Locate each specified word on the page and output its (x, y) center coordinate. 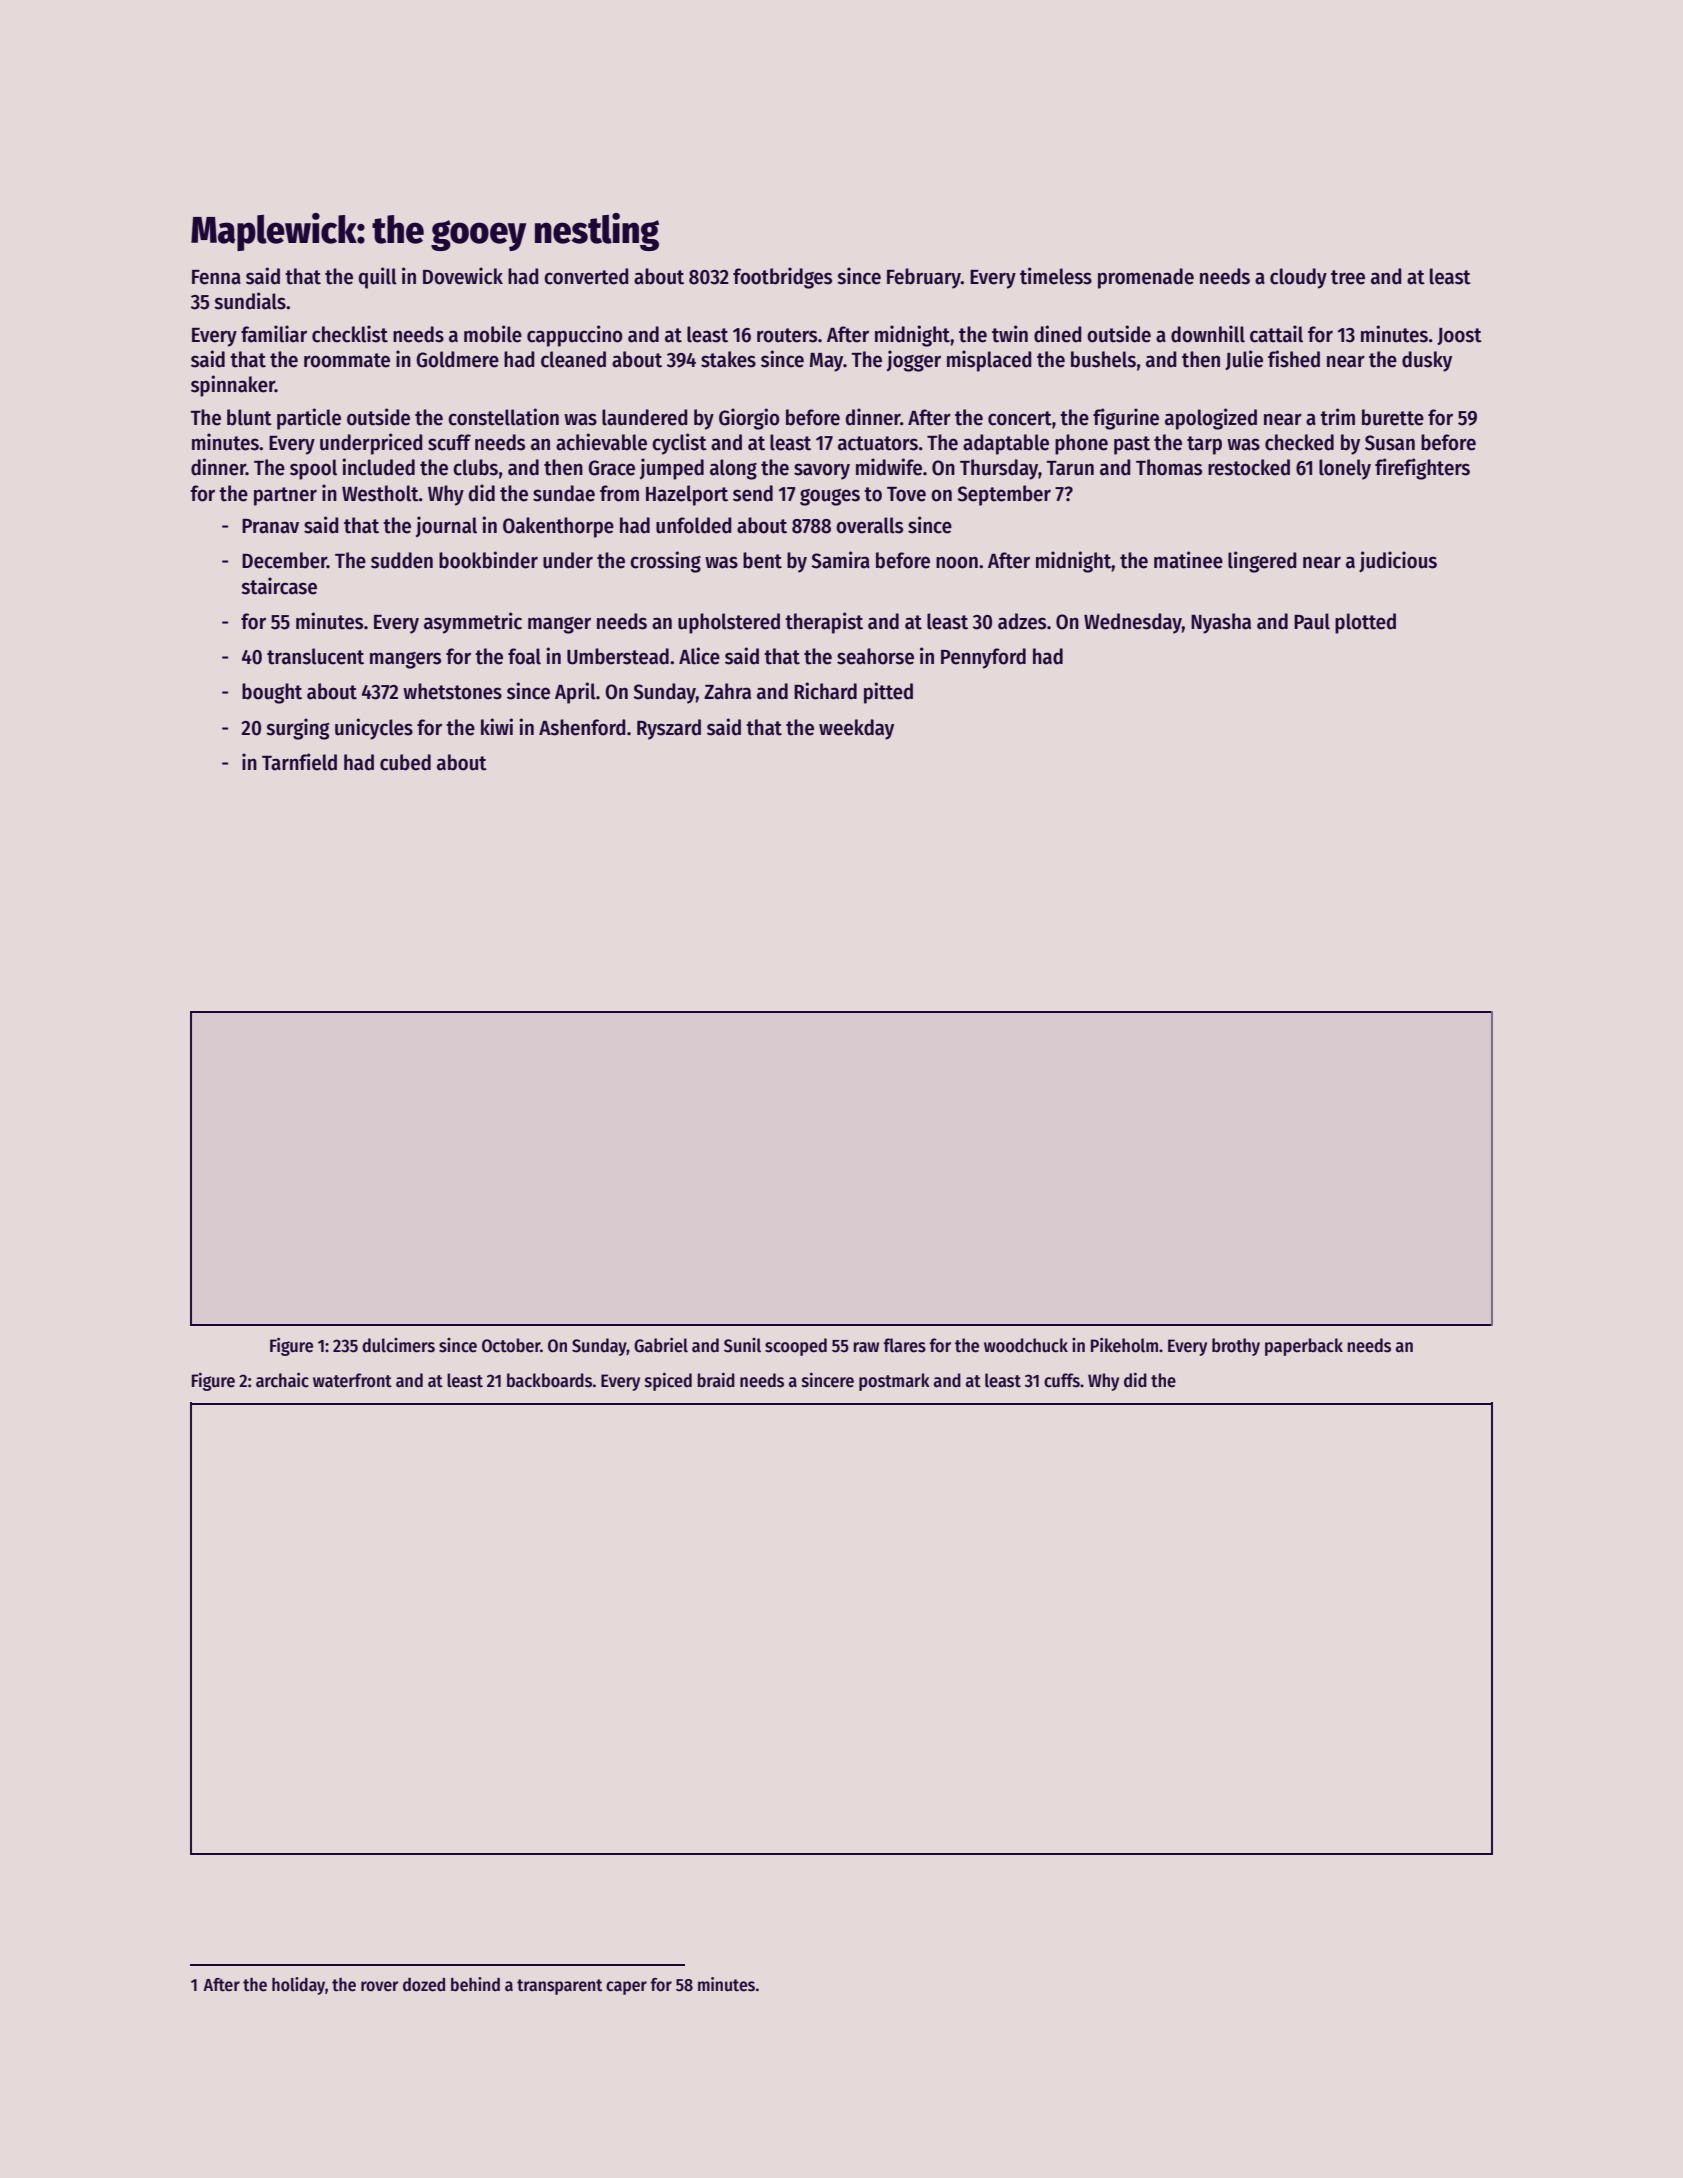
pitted (888, 693)
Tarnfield (299, 762)
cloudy (1298, 278)
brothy (1236, 1347)
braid (716, 1380)
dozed (424, 1985)
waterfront (352, 1380)
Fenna (216, 277)
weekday (856, 729)
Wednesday (1133, 623)
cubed (405, 762)
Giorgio (749, 419)
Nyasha (1221, 623)
